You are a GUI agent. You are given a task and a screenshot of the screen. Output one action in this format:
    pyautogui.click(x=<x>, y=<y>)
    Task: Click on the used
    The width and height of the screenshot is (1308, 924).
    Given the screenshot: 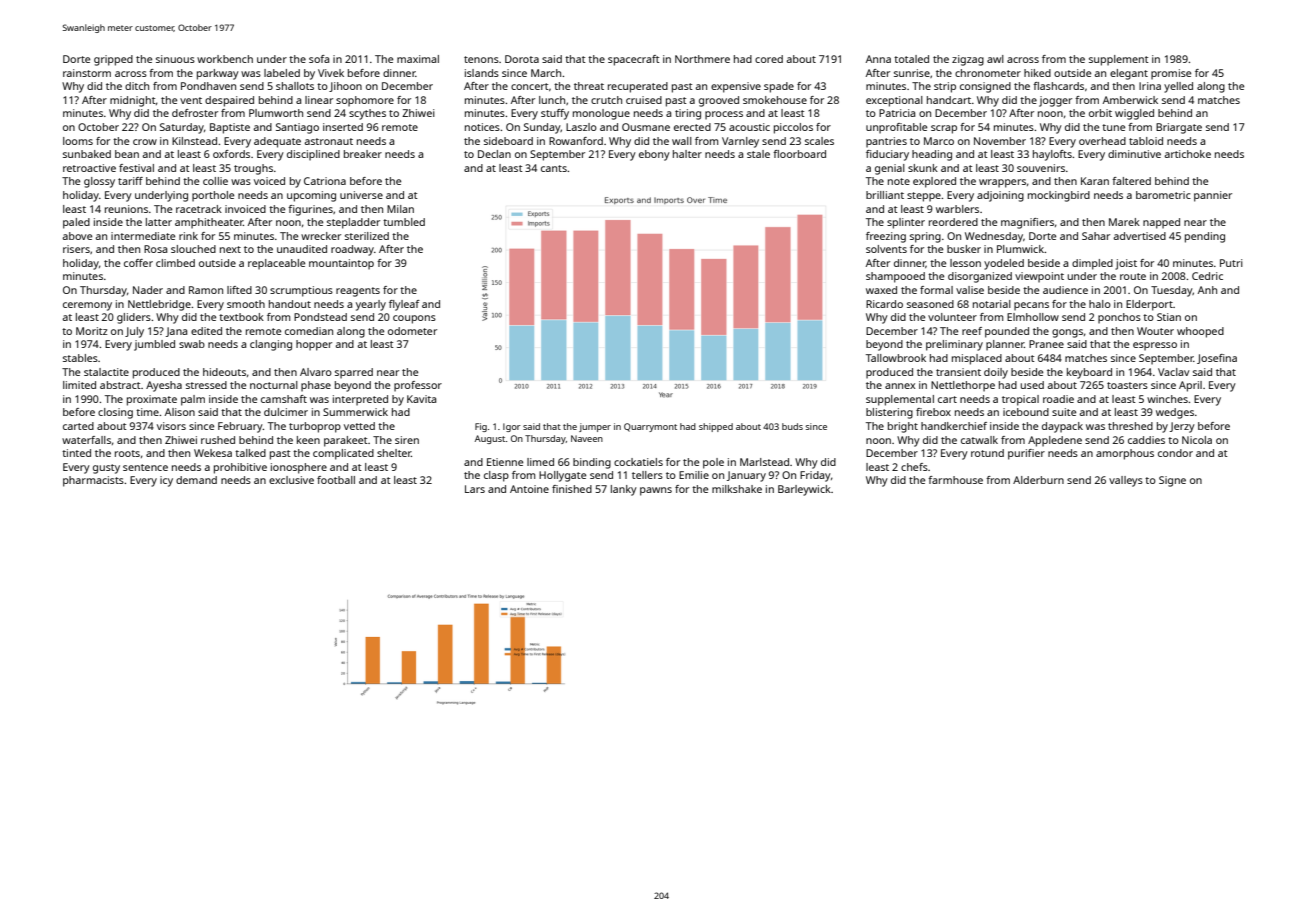 What is the action you would take?
    pyautogui.click(x=1032, y=385)
